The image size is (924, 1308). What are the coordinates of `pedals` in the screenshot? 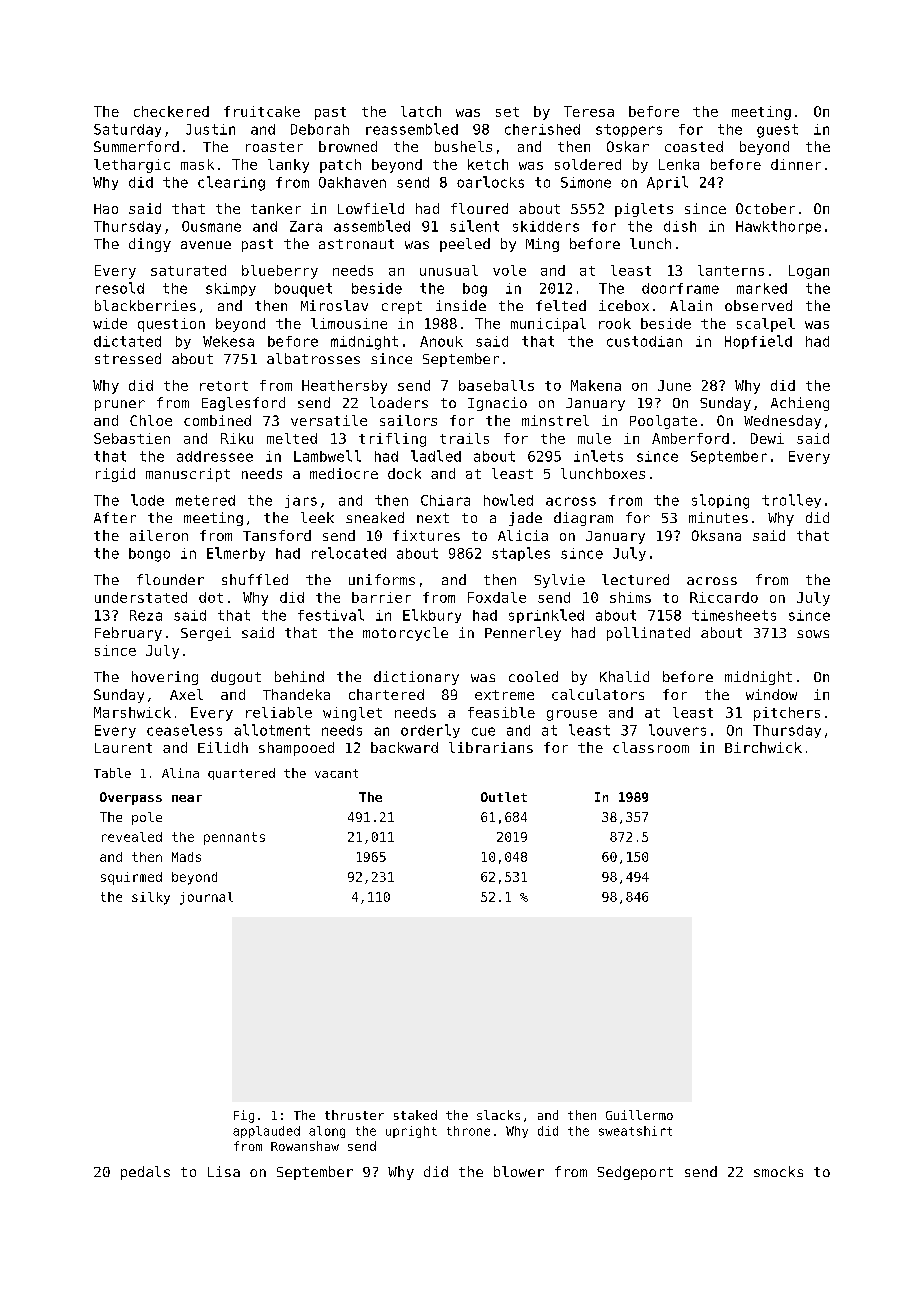 It's located at (145, 1173).
